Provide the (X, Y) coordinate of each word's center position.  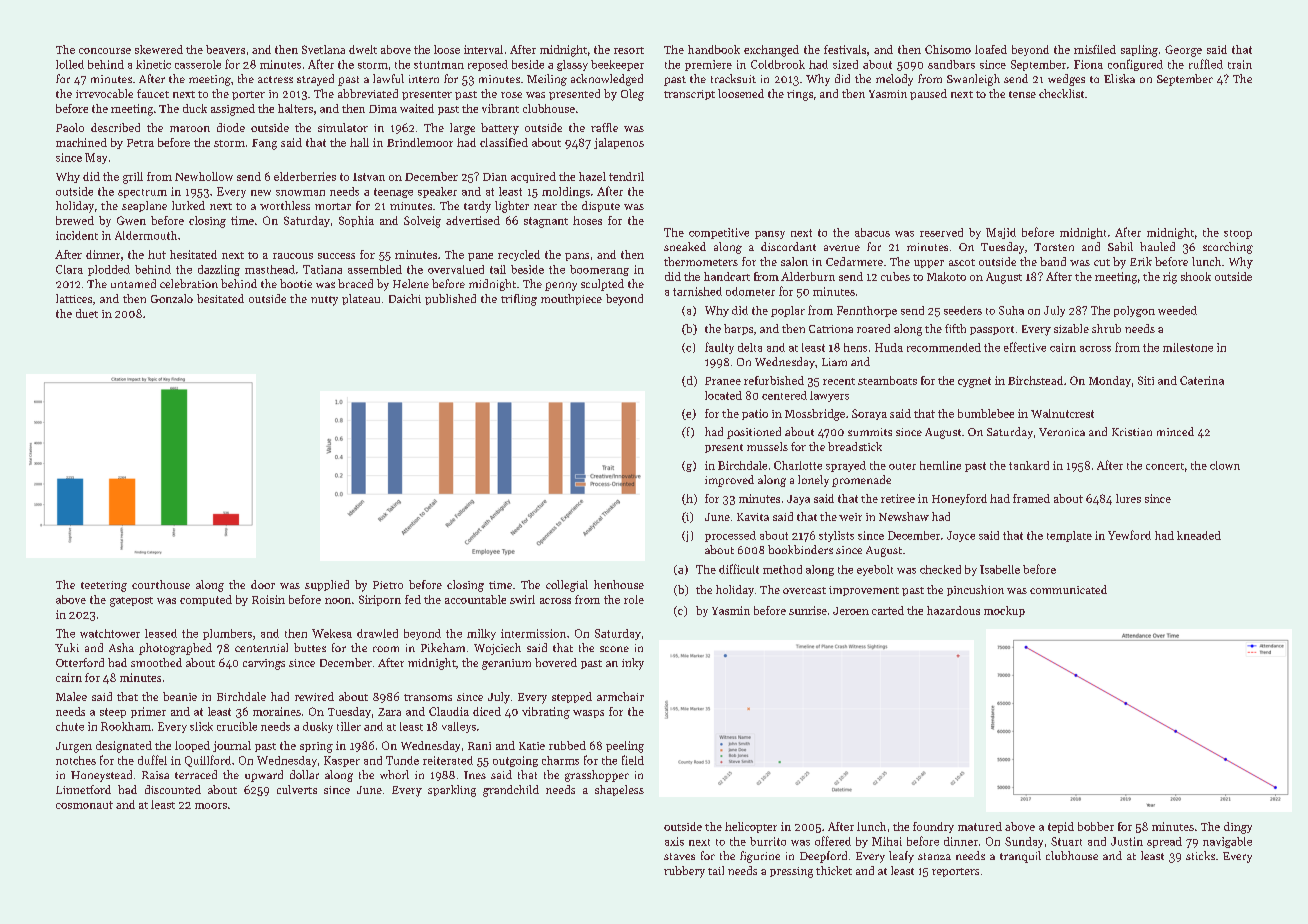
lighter (512, 207)
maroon (190, 129)
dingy (1238, 828)
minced (1175, 431)
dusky (318, 727)
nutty (324, 301)
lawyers (829, 396)
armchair (620, 696)
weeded (1177, 310)
